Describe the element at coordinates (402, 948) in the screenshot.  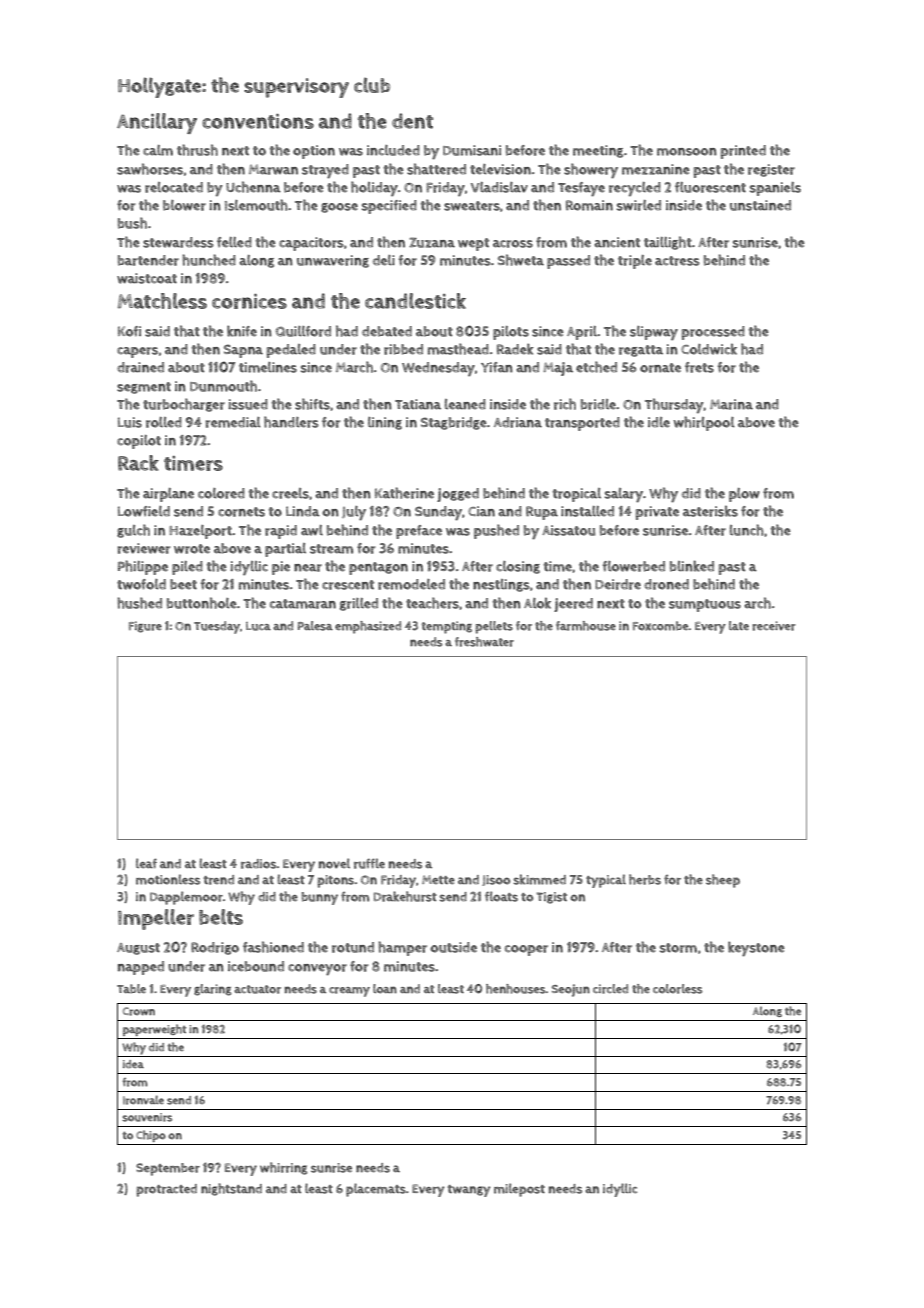
I see `hamper` at that location.
